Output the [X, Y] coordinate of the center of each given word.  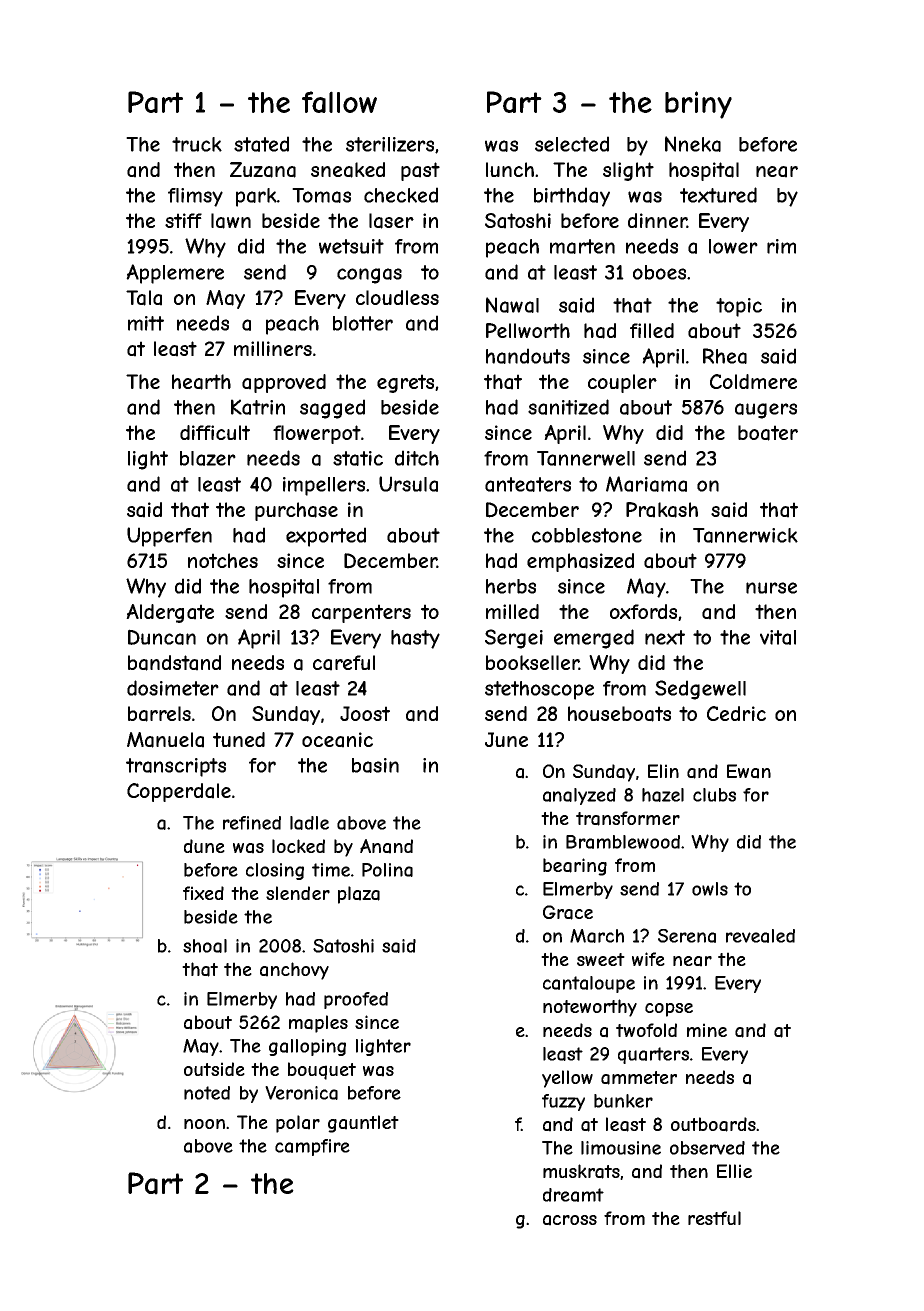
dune [204, 846]
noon [204, 1124]
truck [197, 144]
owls [710, 889]
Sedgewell [700, 690]
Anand [386, 846]
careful [344, 663]
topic [739, 307]
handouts [528, 356]
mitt [146, 323]
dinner [657, 220]
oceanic [337, 740]
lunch [510, 169]
